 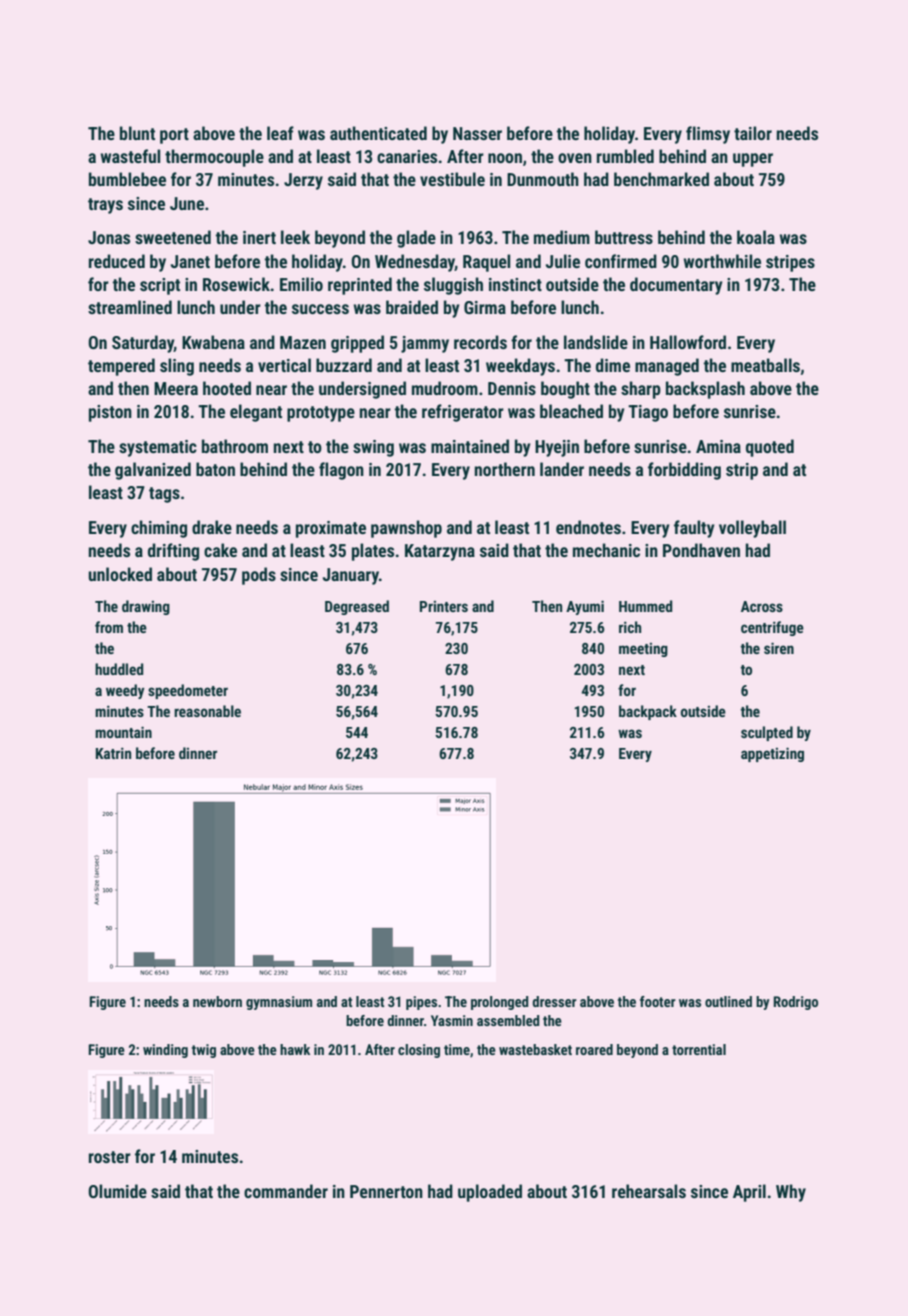 I want to click on tags, so click(x=164, y=495).
